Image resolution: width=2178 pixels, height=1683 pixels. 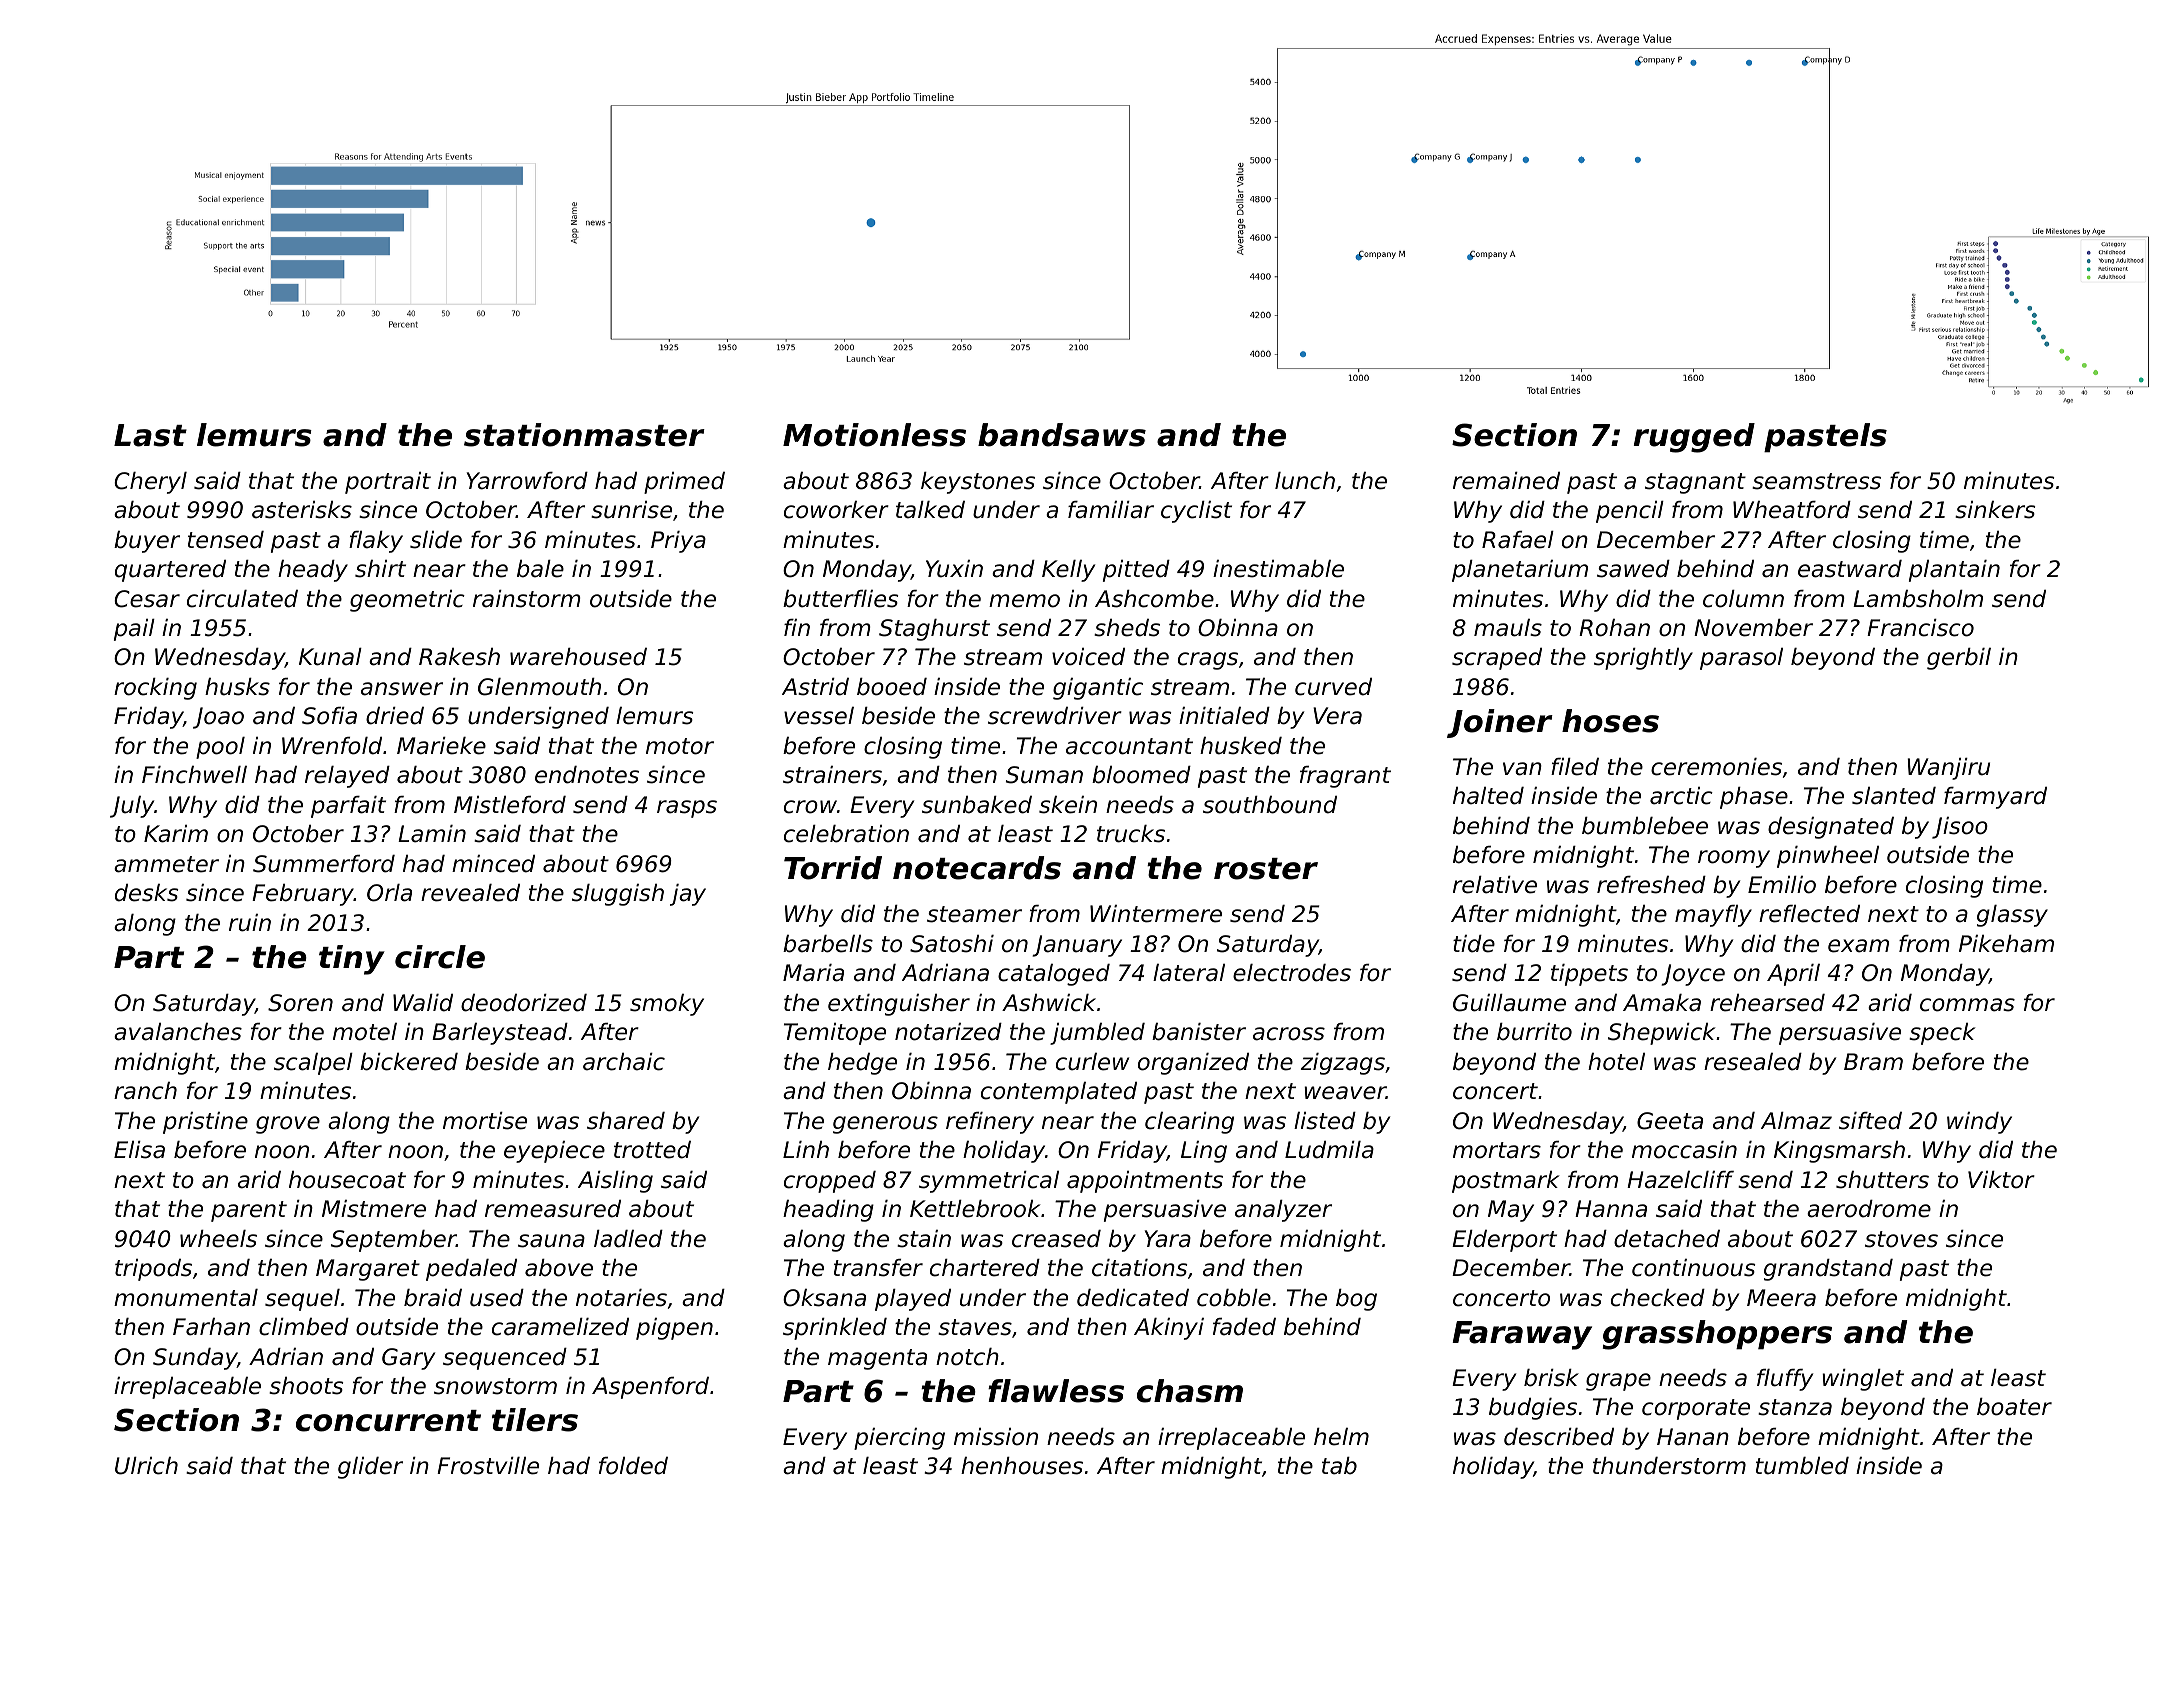 What do you see at coordinates (211, 1327) in the page?
I see `Farhan` at bounding box center [211, 1327].
